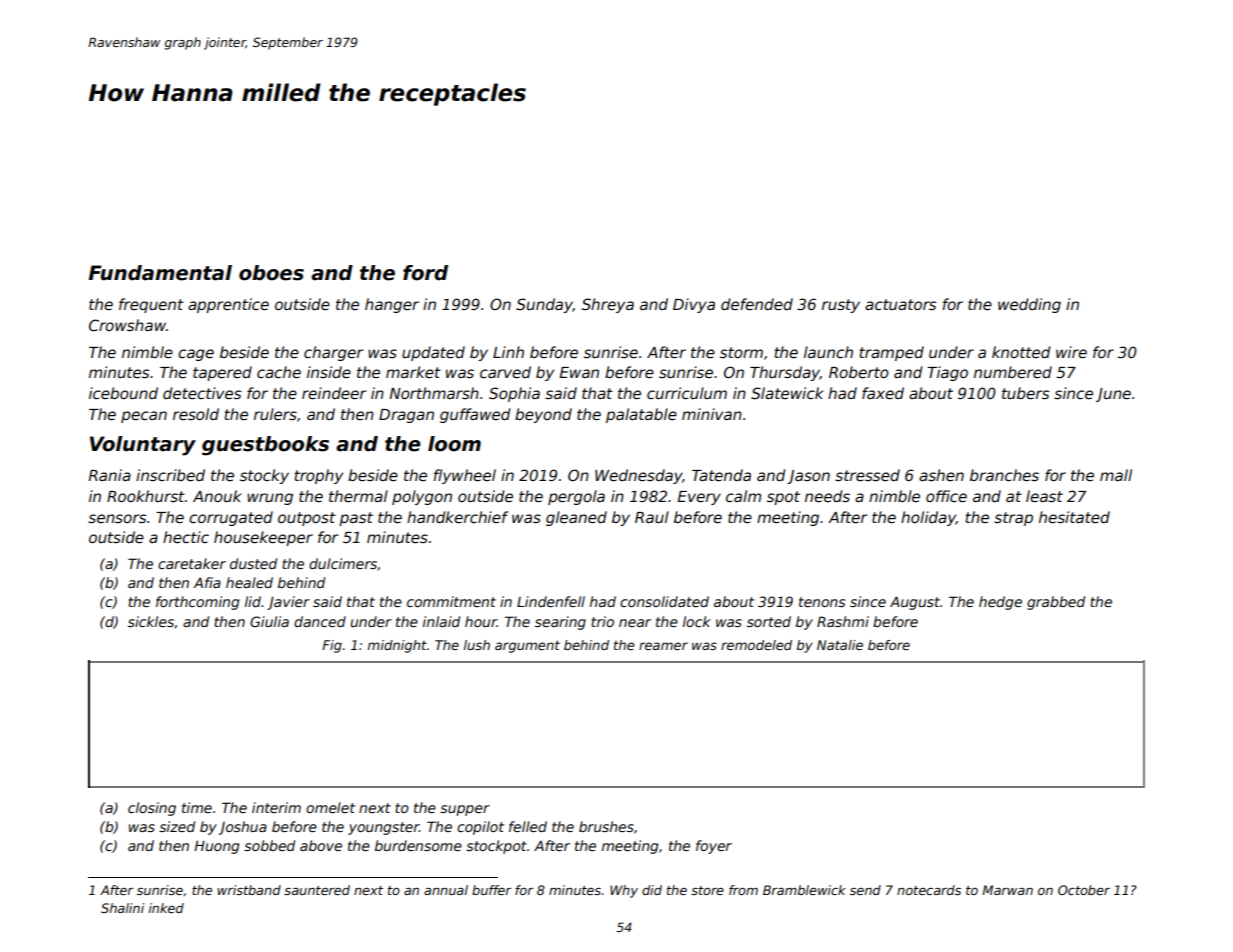  Describe the element at coordinates (451, 601) in the screenshot. I see `commitment` at that location.
